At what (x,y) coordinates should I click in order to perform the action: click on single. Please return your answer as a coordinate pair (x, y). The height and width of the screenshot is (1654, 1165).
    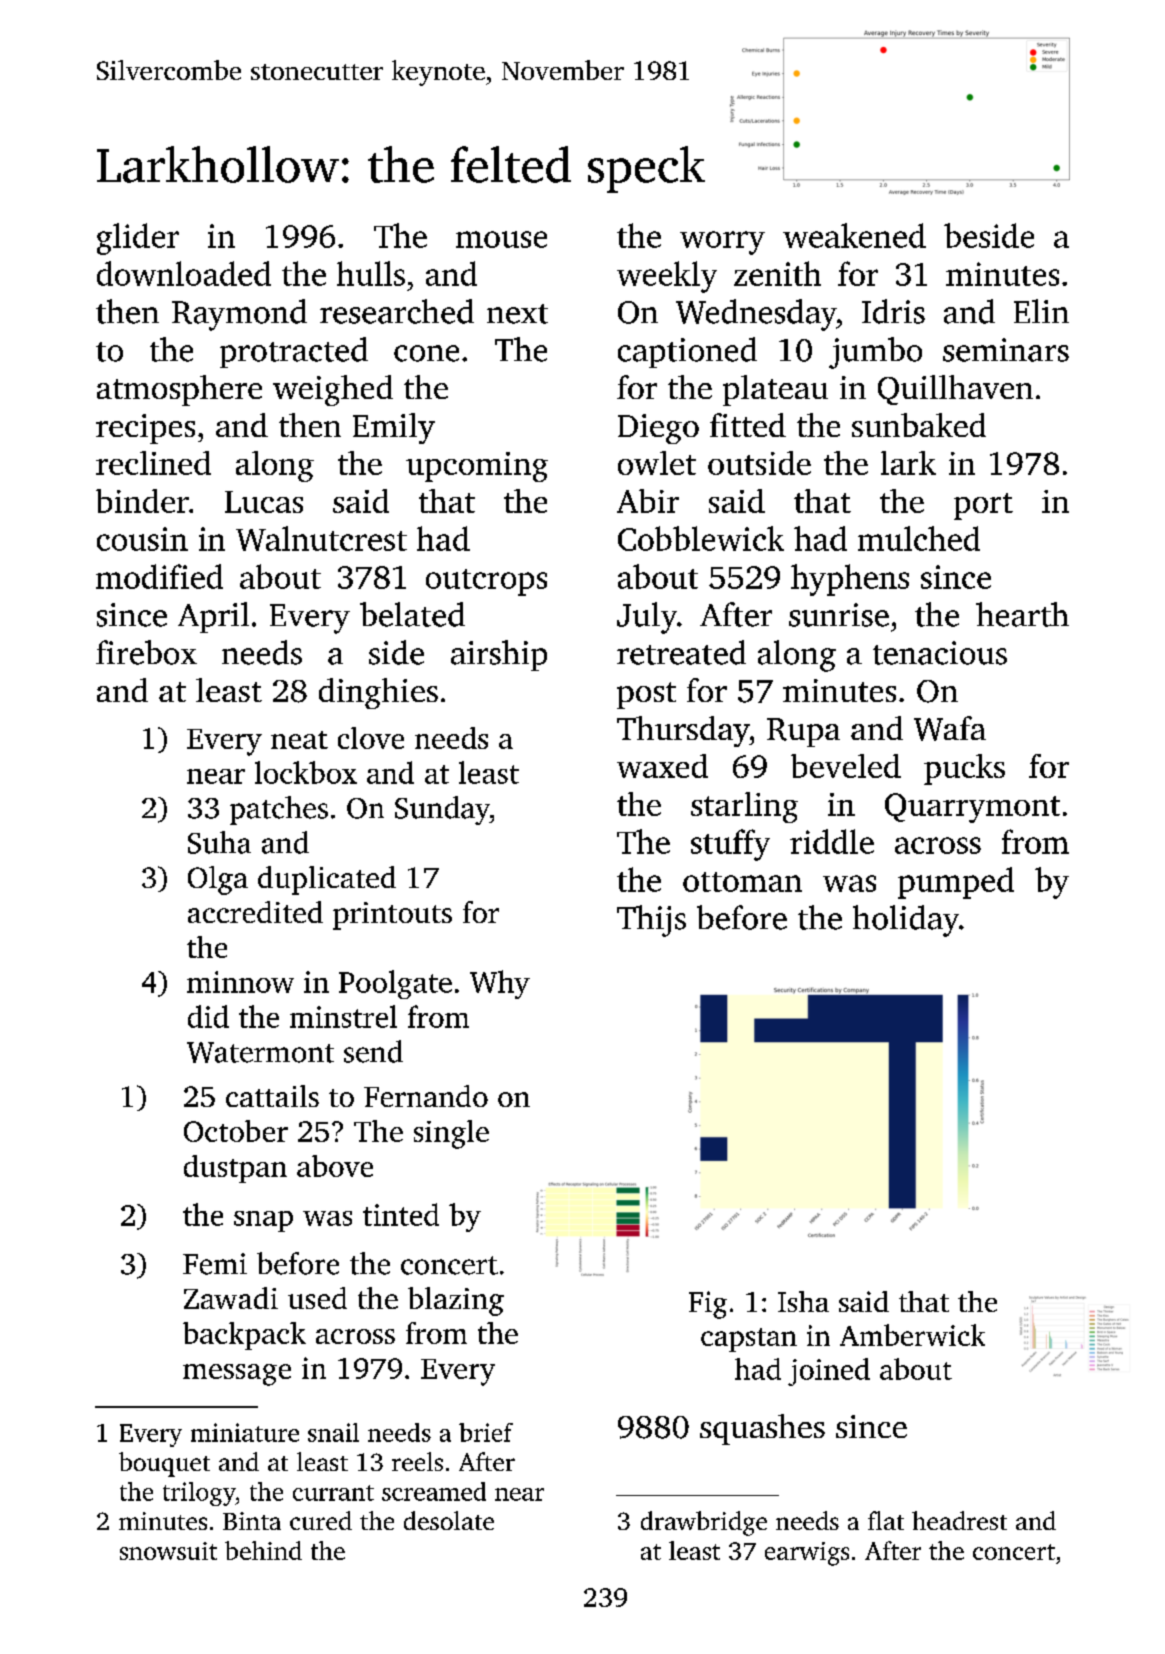
    Looking at the image, I should click on (451, 1134).
